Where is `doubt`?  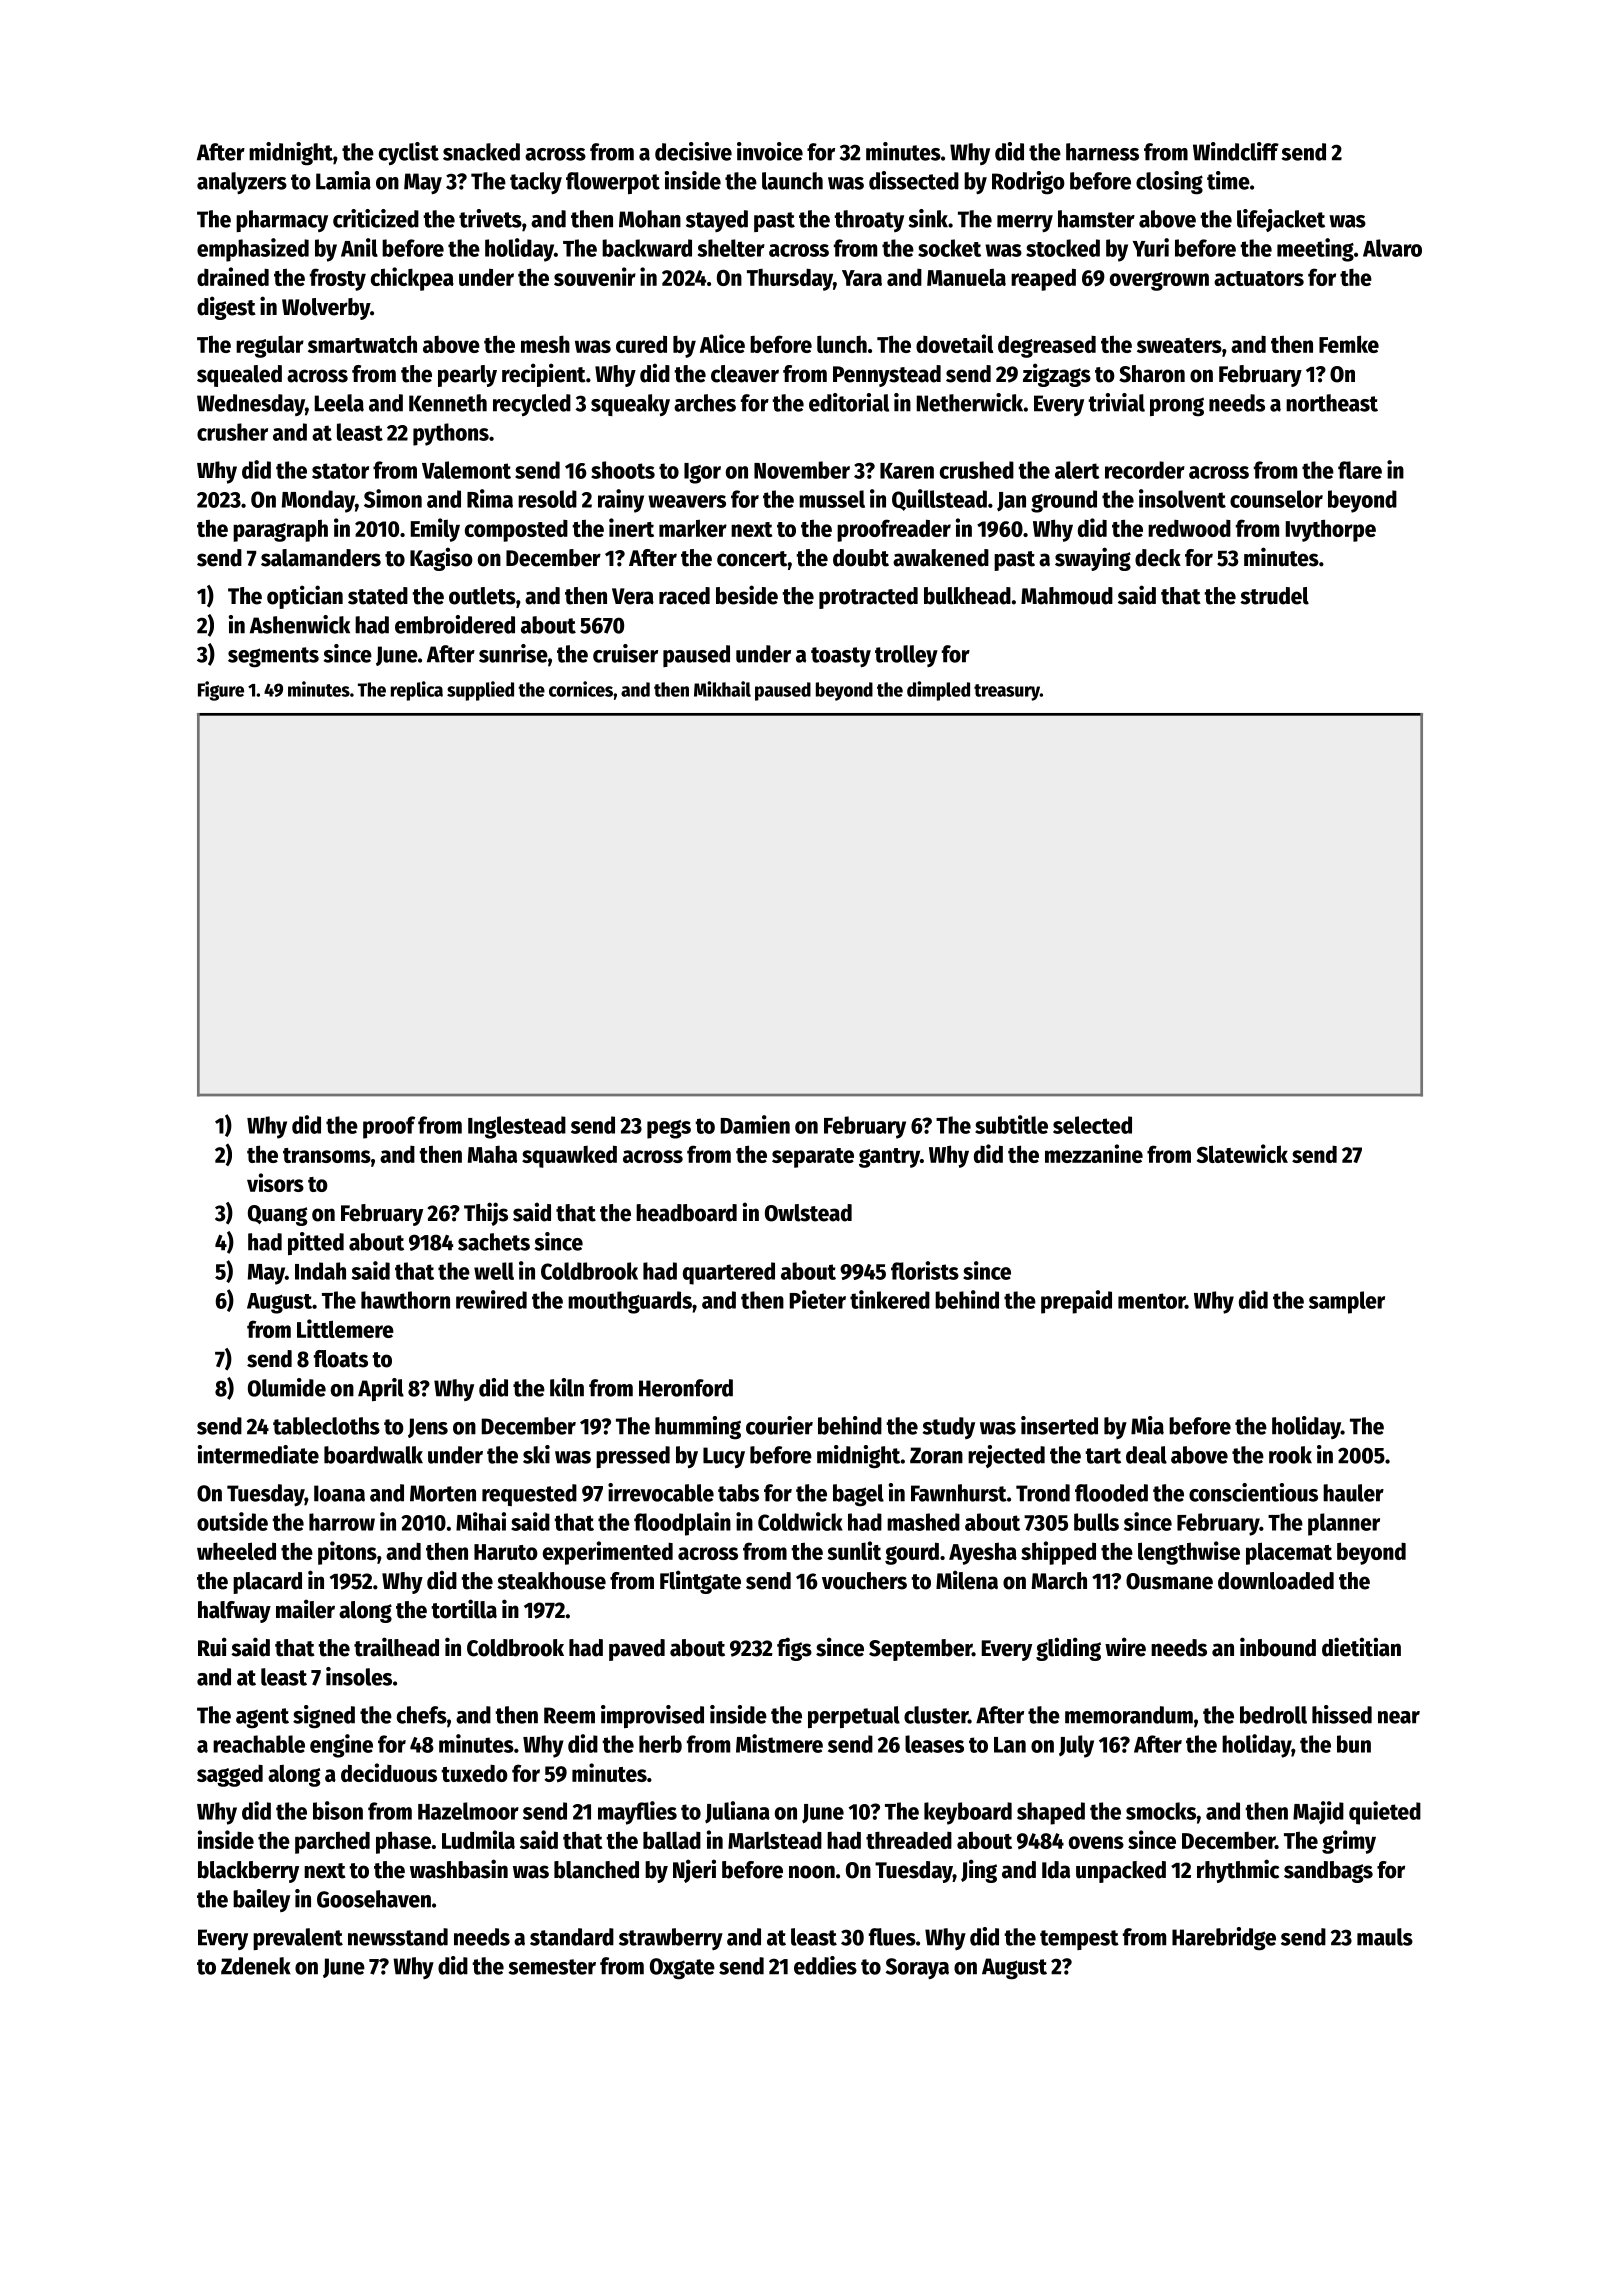 doubt is located at coordinates (861, 558).
